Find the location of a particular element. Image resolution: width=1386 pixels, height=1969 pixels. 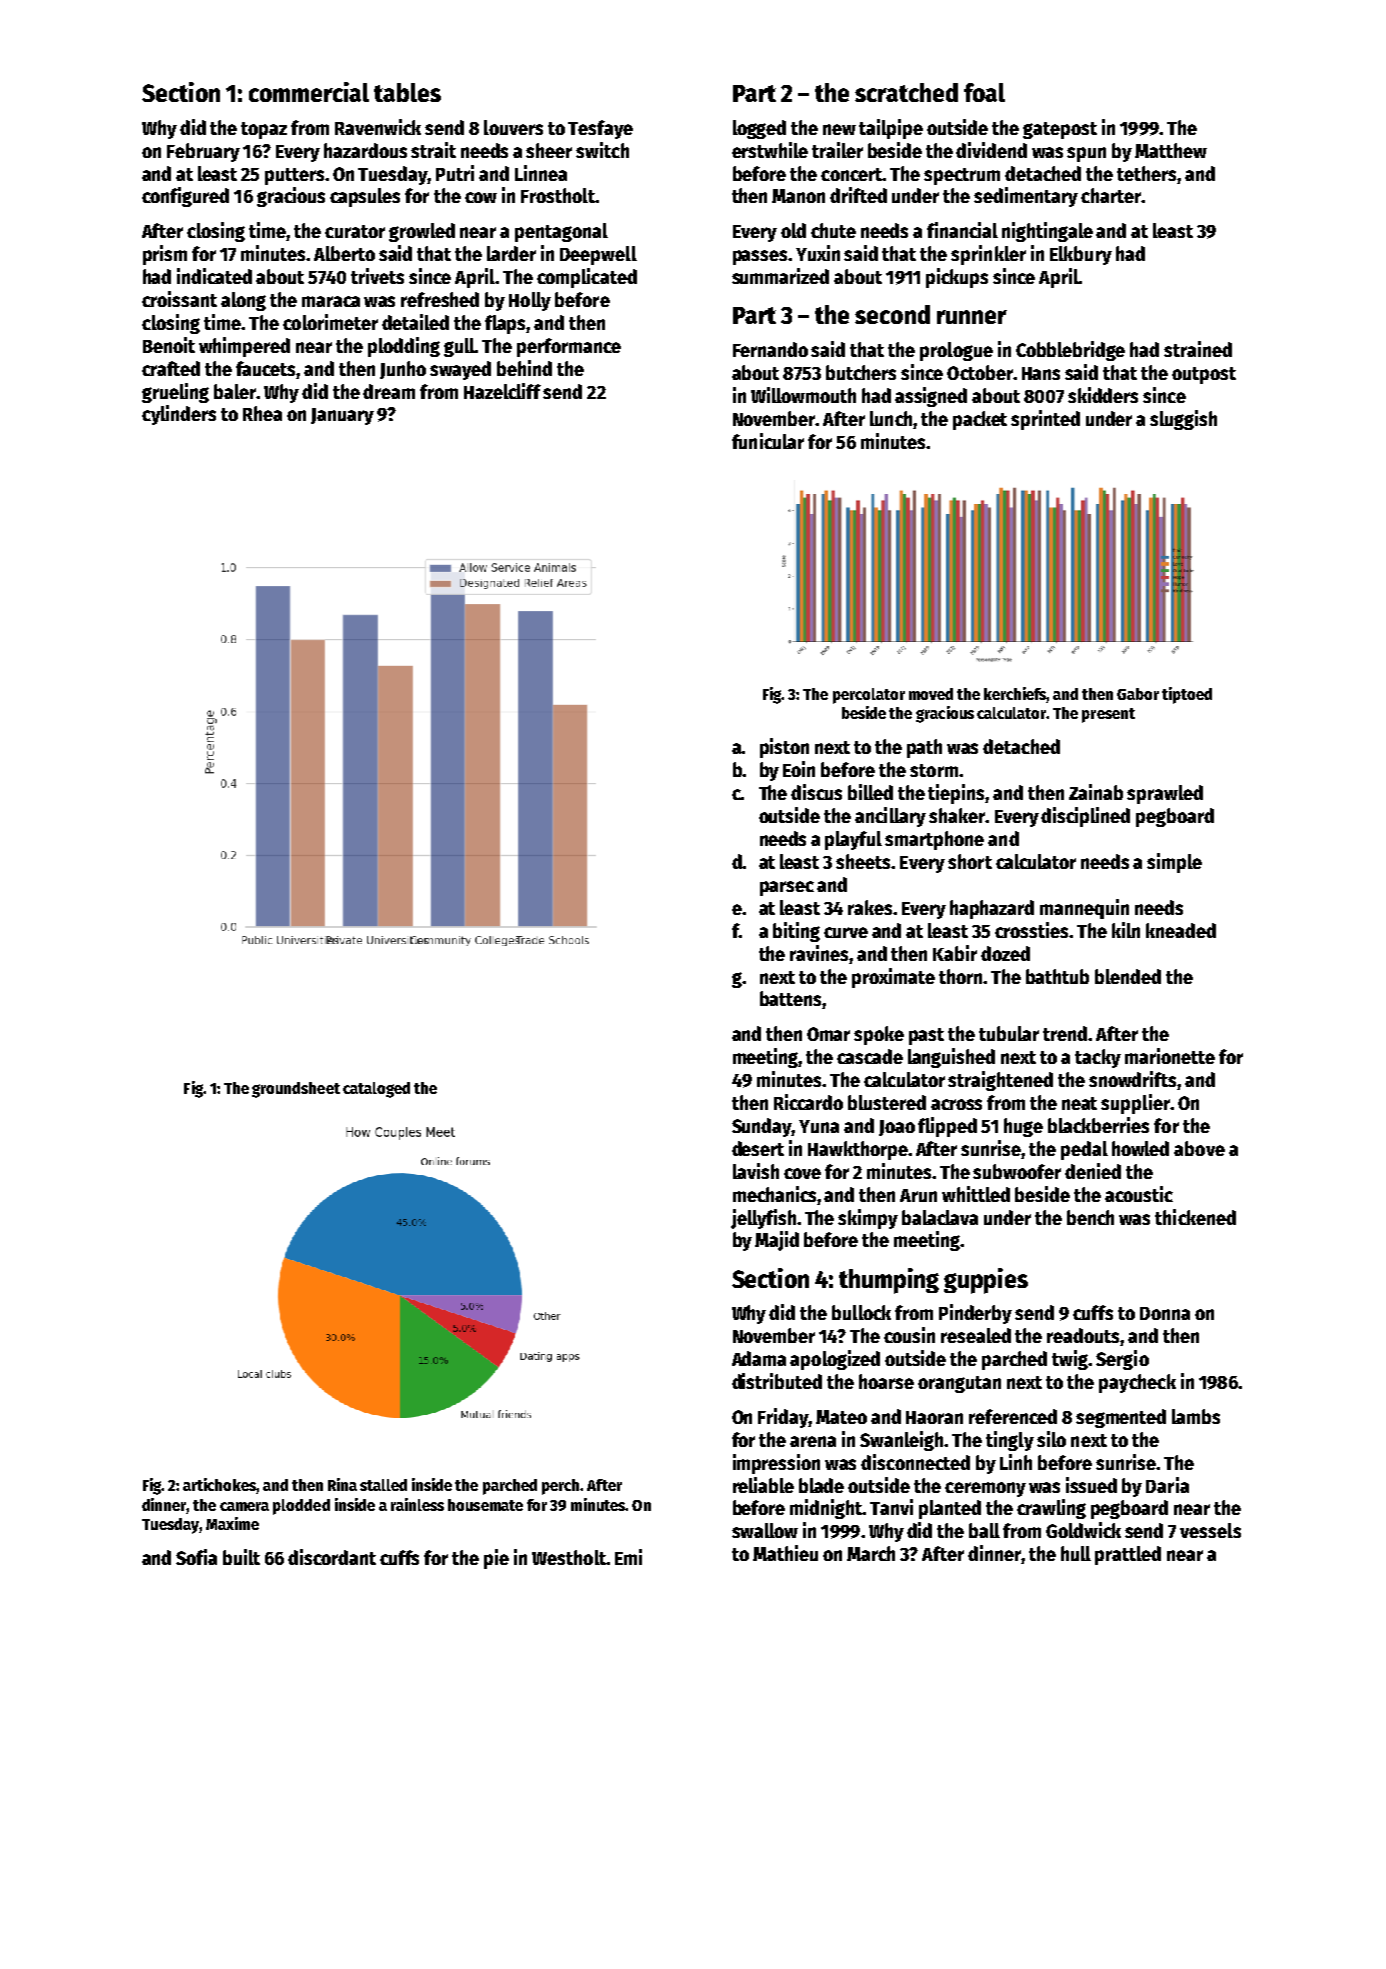

cataloged is located at coordinates (376, 1090).
